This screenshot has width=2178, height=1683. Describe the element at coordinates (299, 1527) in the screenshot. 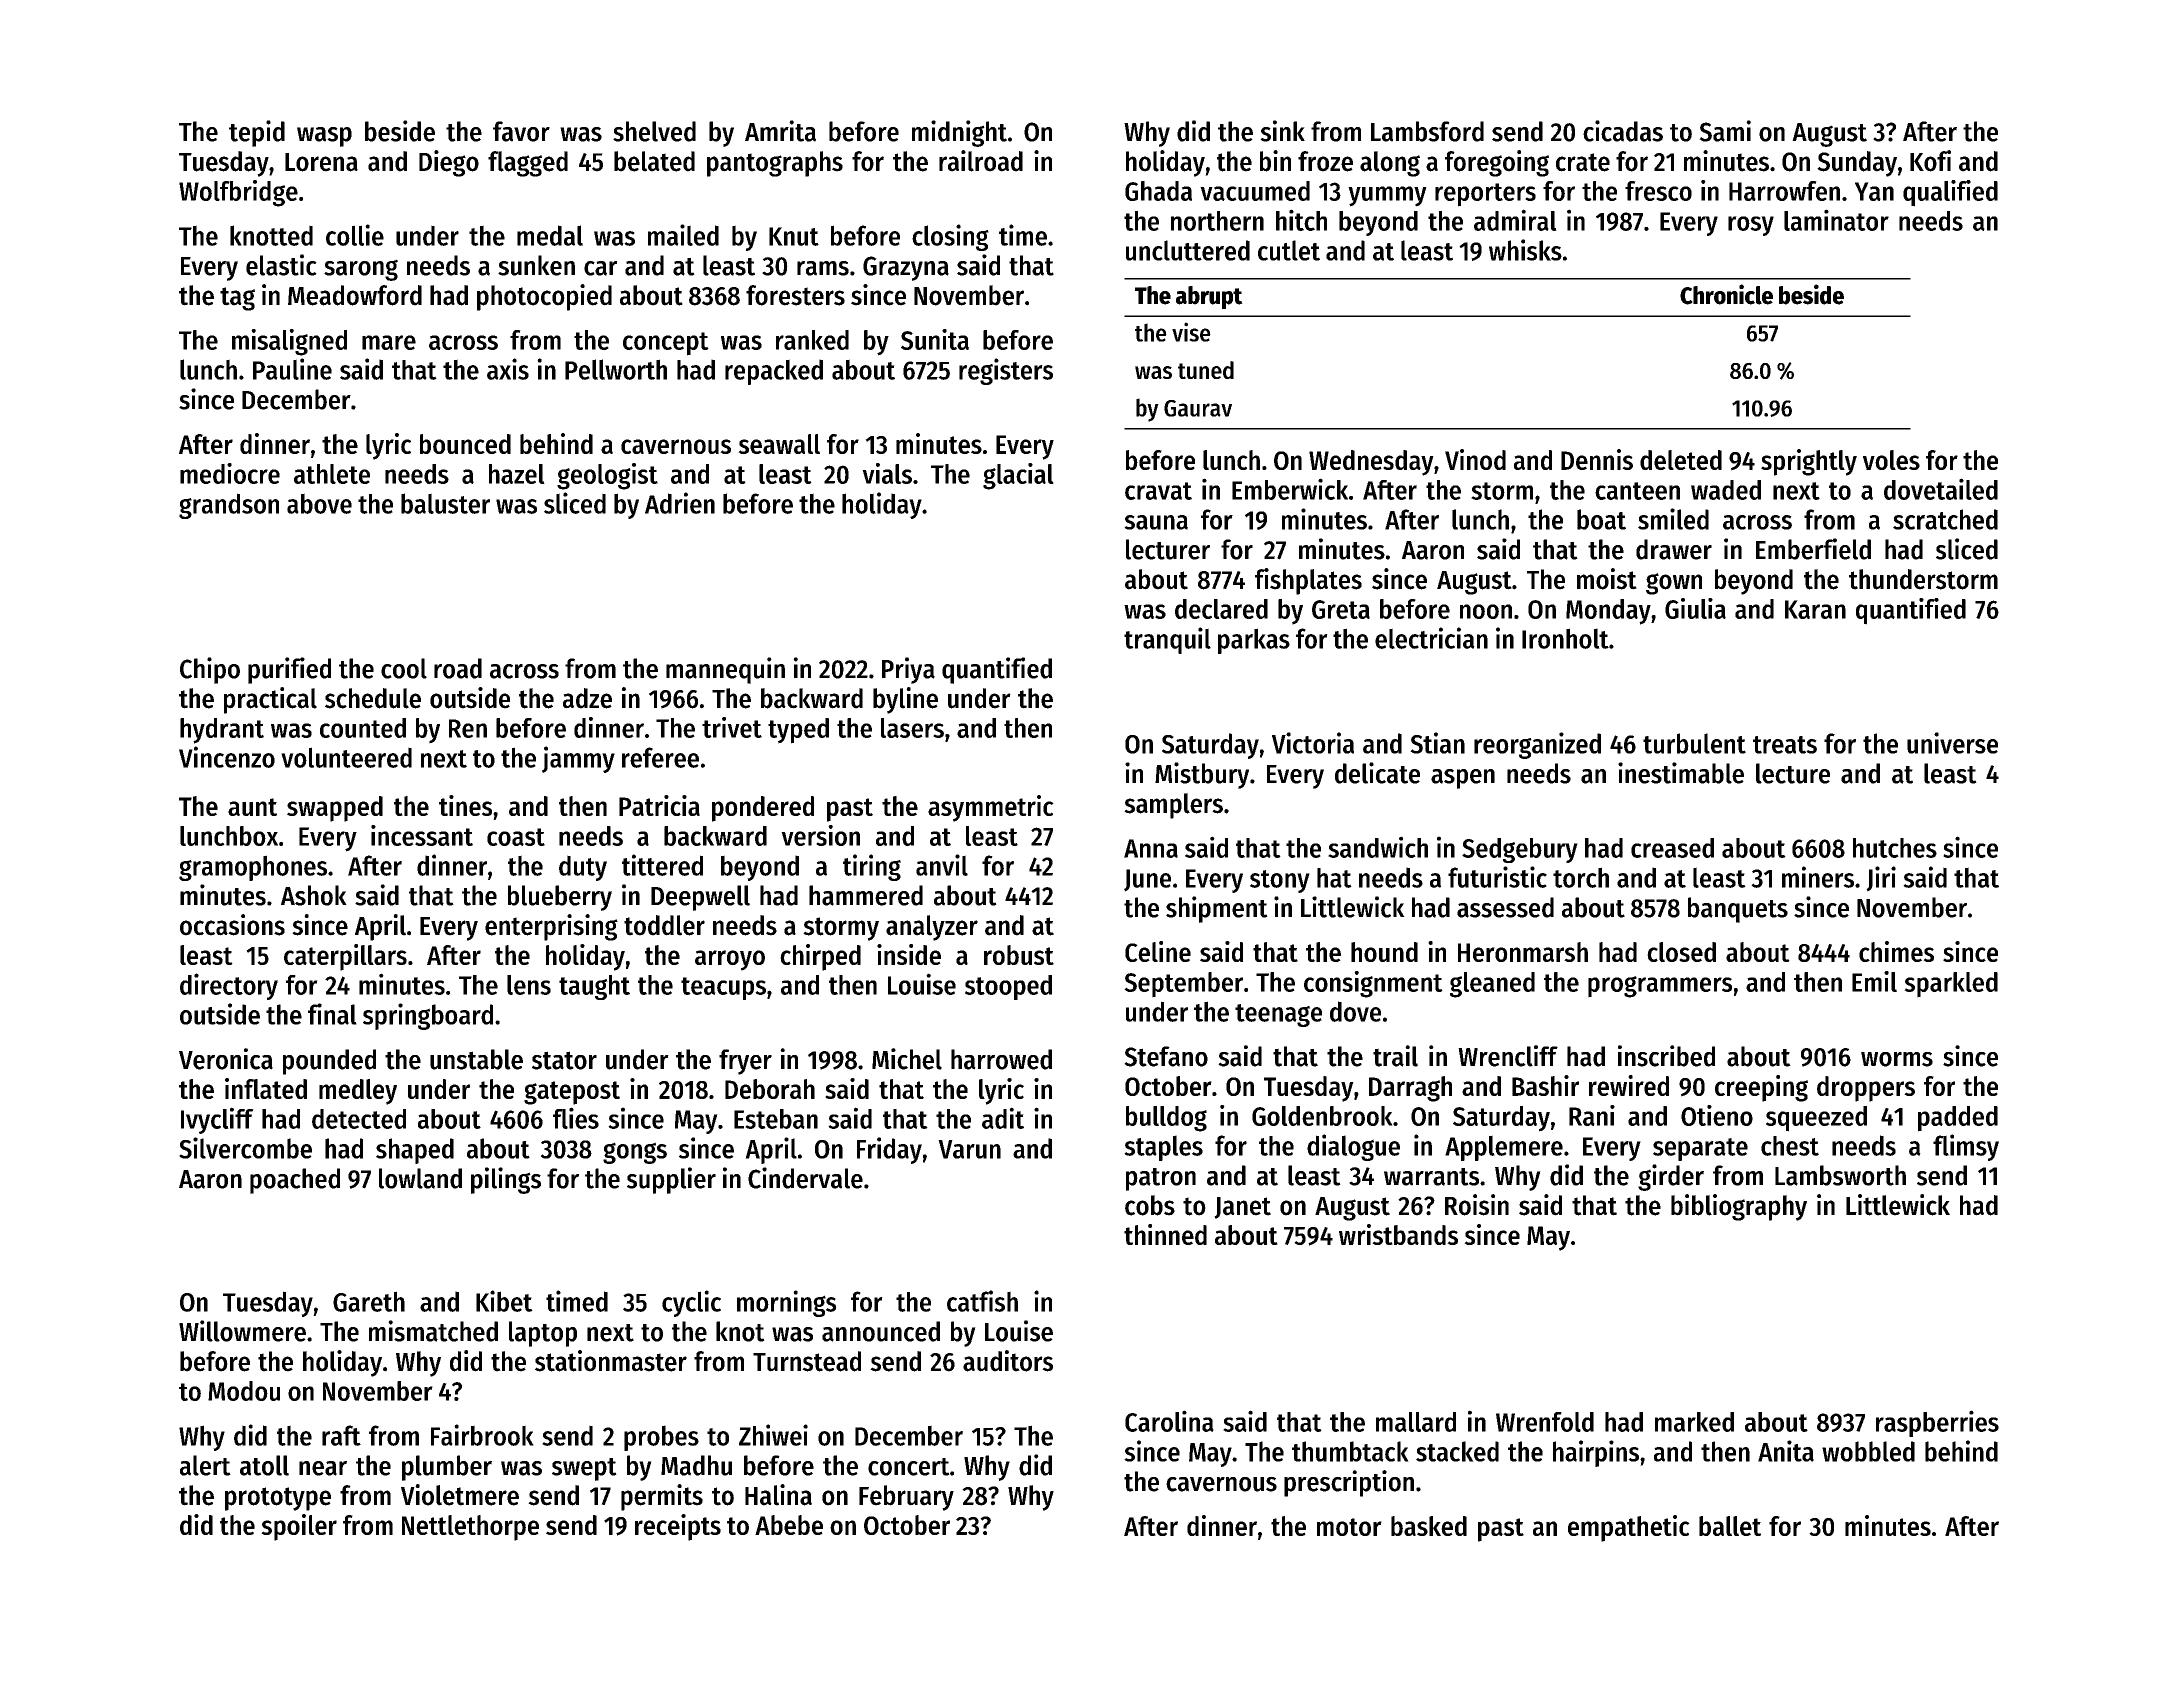

I see `spoiler` at that location.
